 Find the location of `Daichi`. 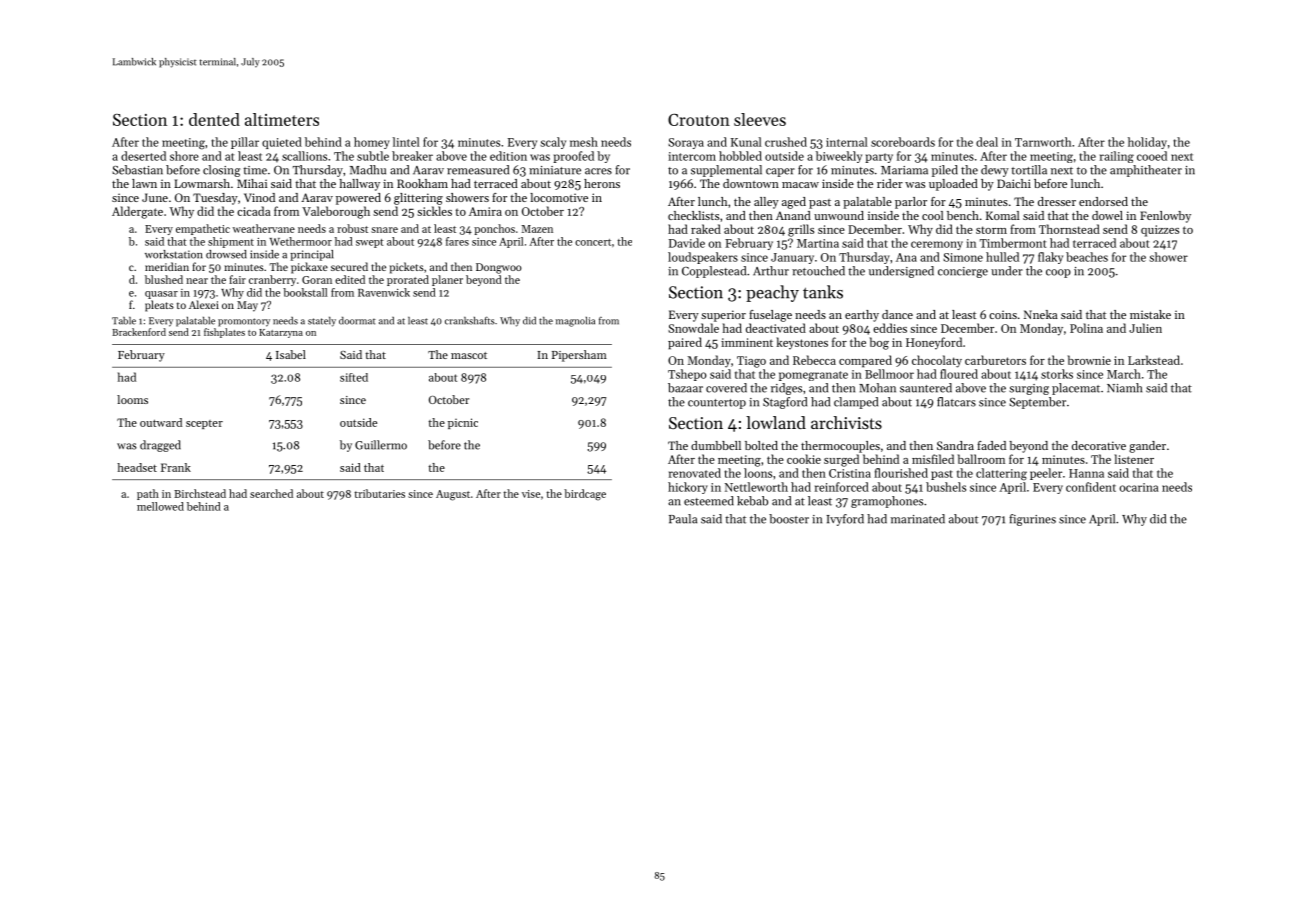

Daichi is located at coordinates (1014, 183).
